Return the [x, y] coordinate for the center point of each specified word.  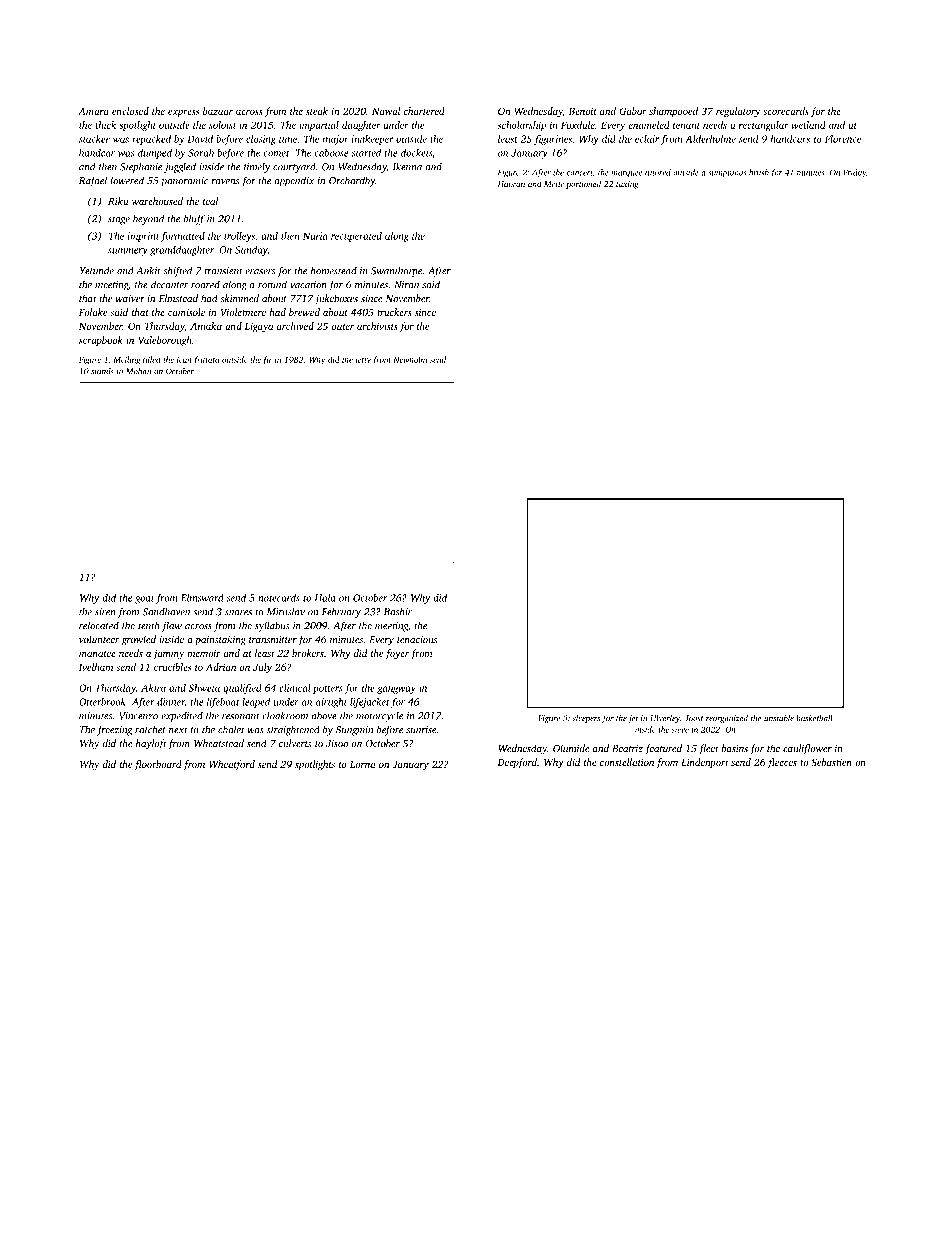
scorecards [786, 111]
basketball [815, 718]
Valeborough [165, 341]
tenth [149, 625]
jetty [362, 361]
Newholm [410, 359]
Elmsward [202, 598]
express [183, 113]
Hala [325, 598]
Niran [407, 285]
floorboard [158, 765]
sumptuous [727, 174]
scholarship [522, 126]
